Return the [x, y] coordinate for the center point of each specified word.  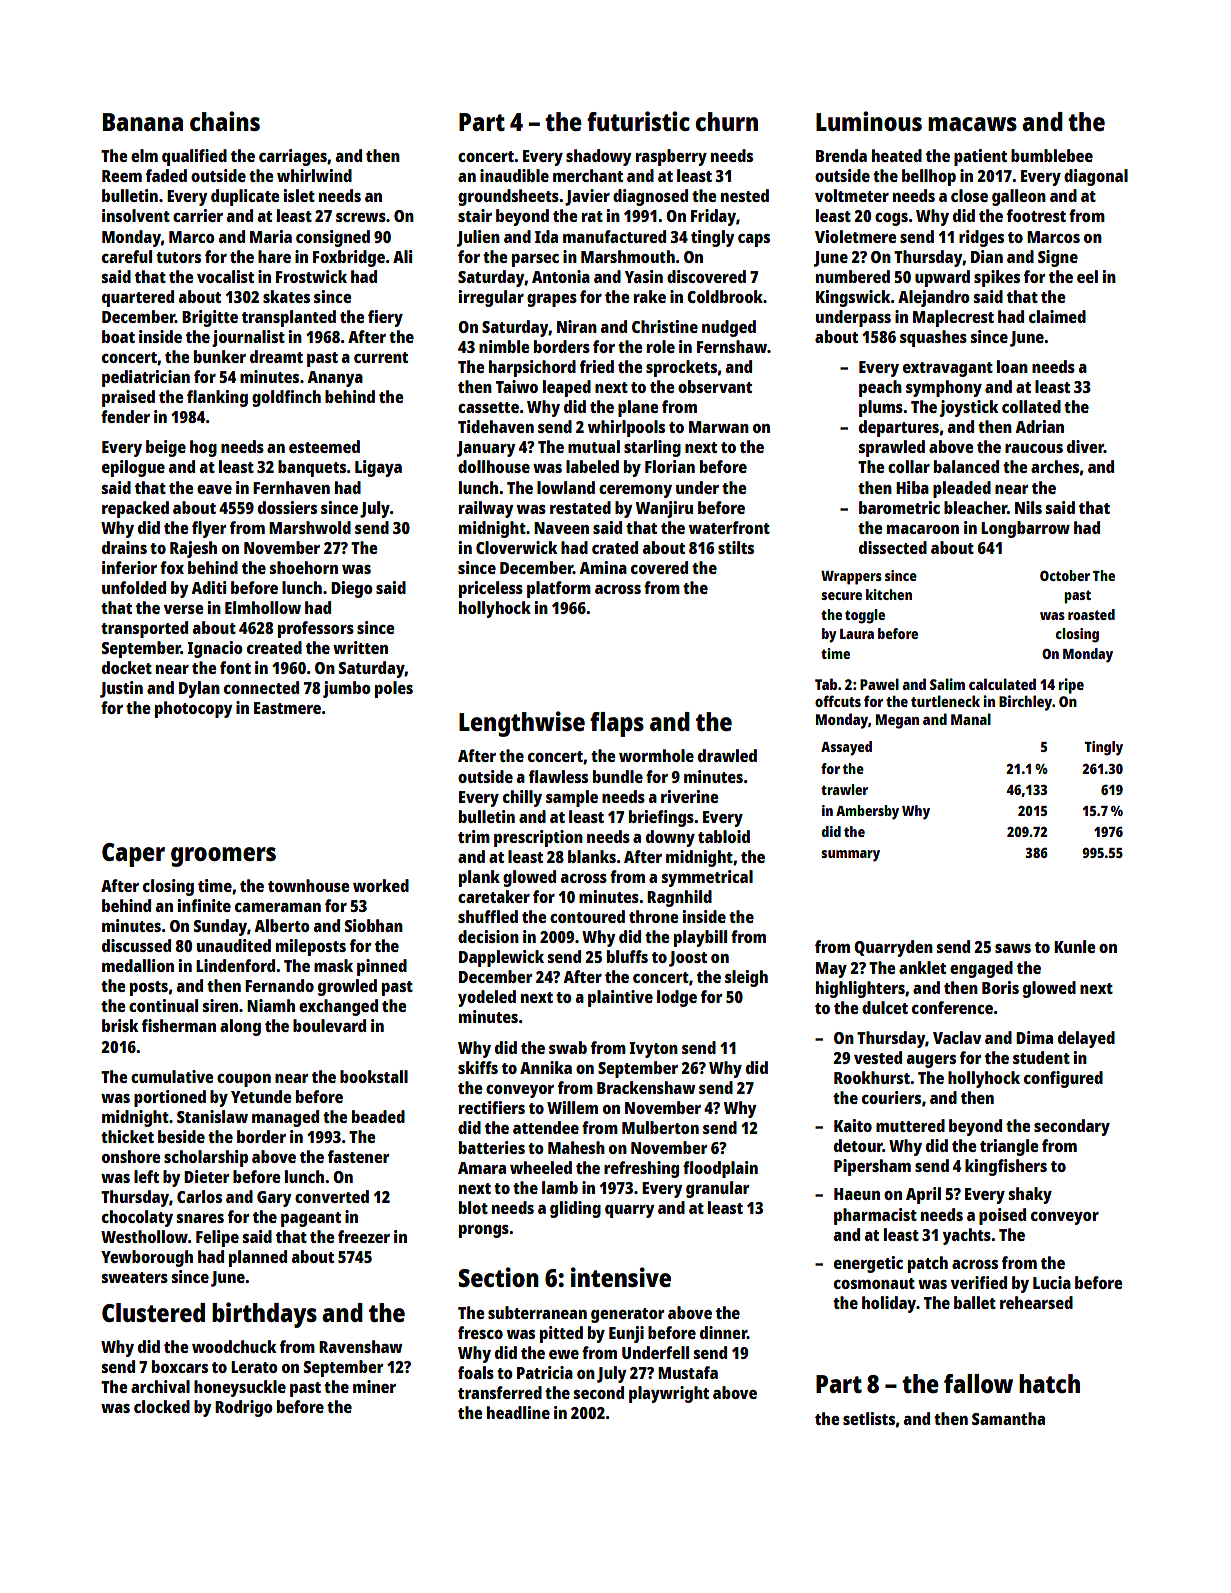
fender [125, 416]
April [923, 1195]
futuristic [638, 121]
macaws [972, 124]
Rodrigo [244, 1408]
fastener [358, 1156]
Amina [603, 567]
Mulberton [660, 1127]
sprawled [892, 448]
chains [225, 121]
